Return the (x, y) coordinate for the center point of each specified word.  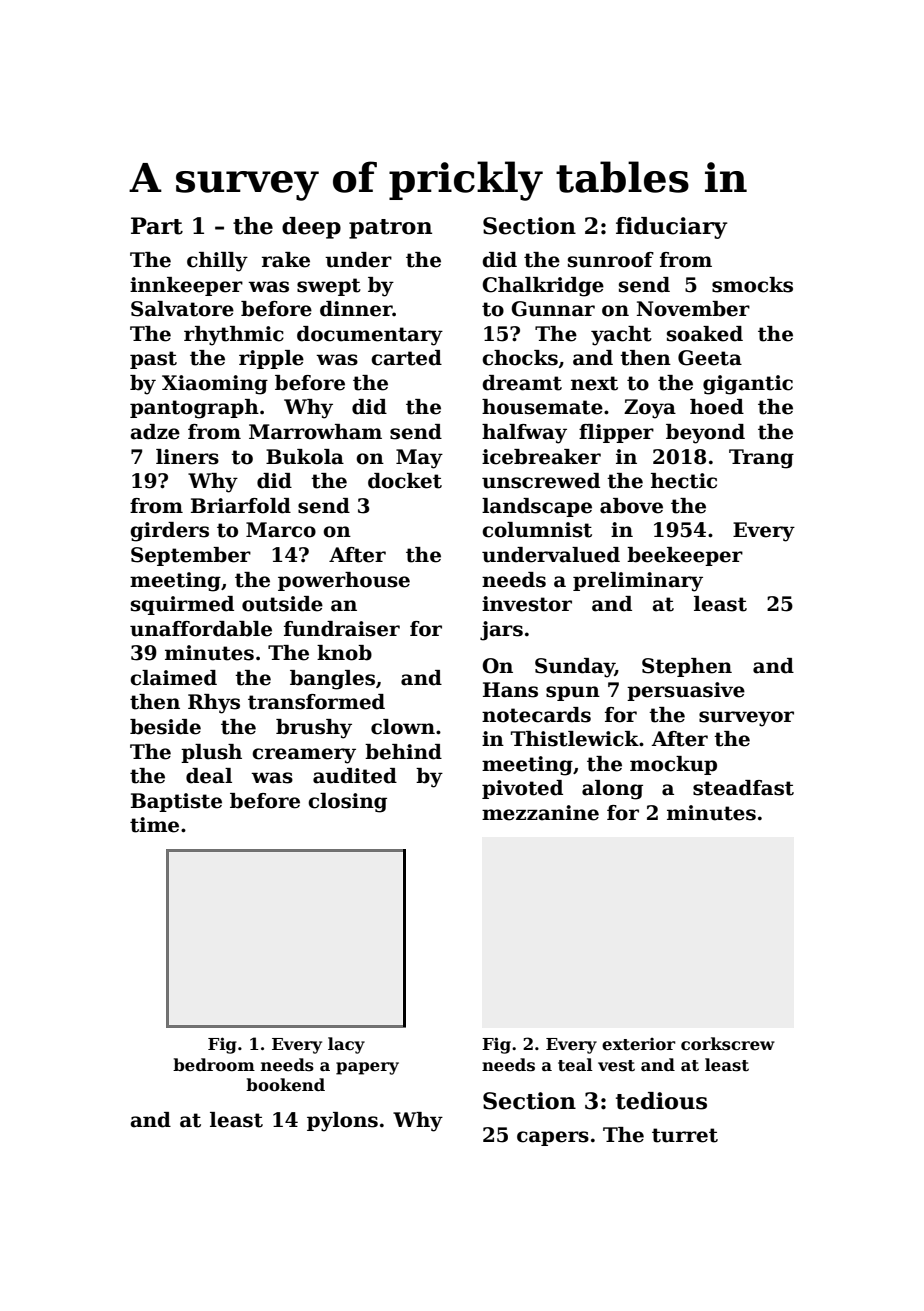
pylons (342, 1122)
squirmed (182, 605)
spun (573, 693)
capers (553, 1138)
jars (501, 631)
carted (406, 358)
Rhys (214, 704)
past (153, 360)
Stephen (687, 667)
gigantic (748, 385)
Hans (510, 690)
